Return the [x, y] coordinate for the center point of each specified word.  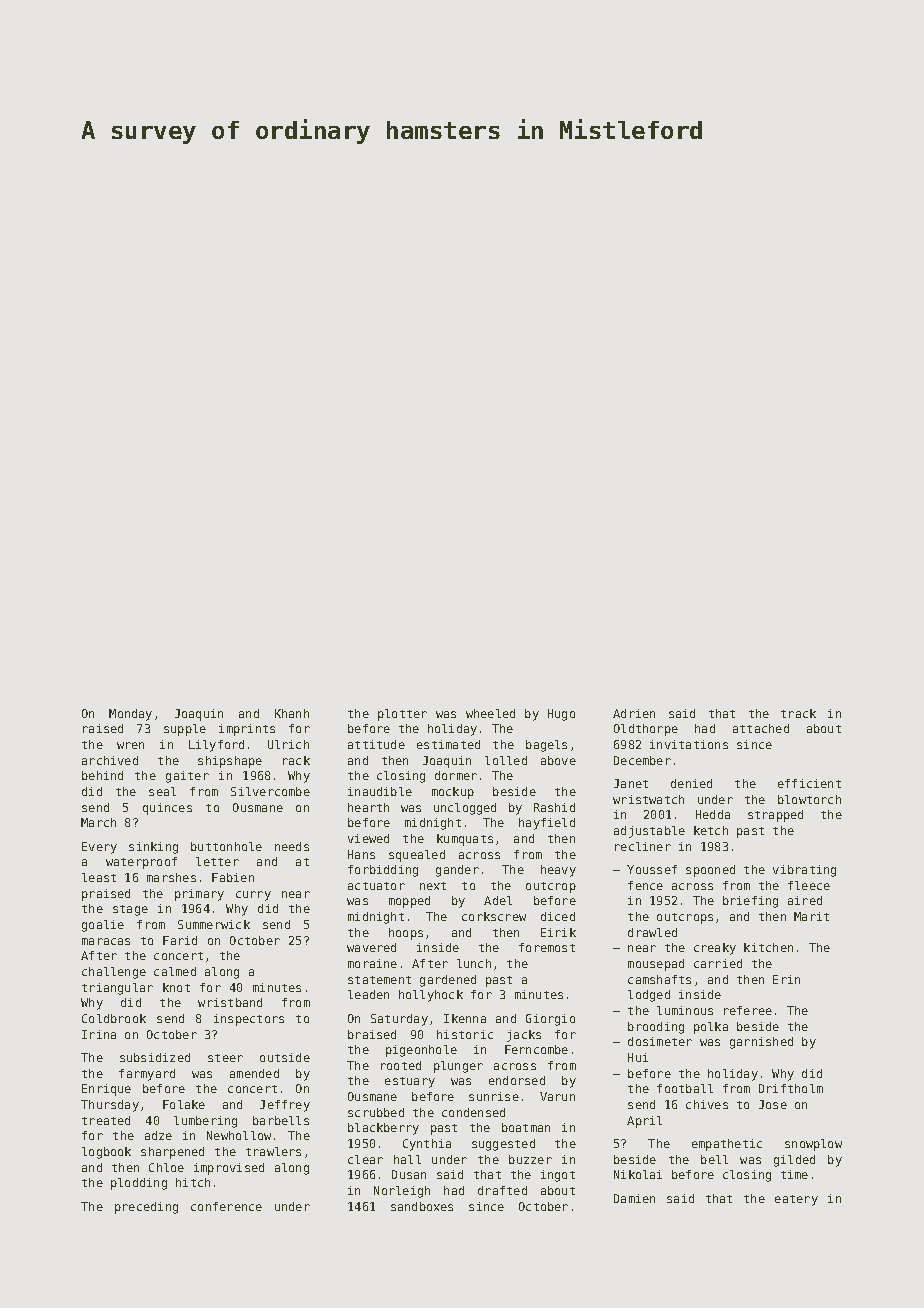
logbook [106, 1153]
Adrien [634, 713]
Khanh [292, 713]
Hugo [561, 715]
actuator [376, 886]
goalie [103, 926]
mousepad [656, 965]
